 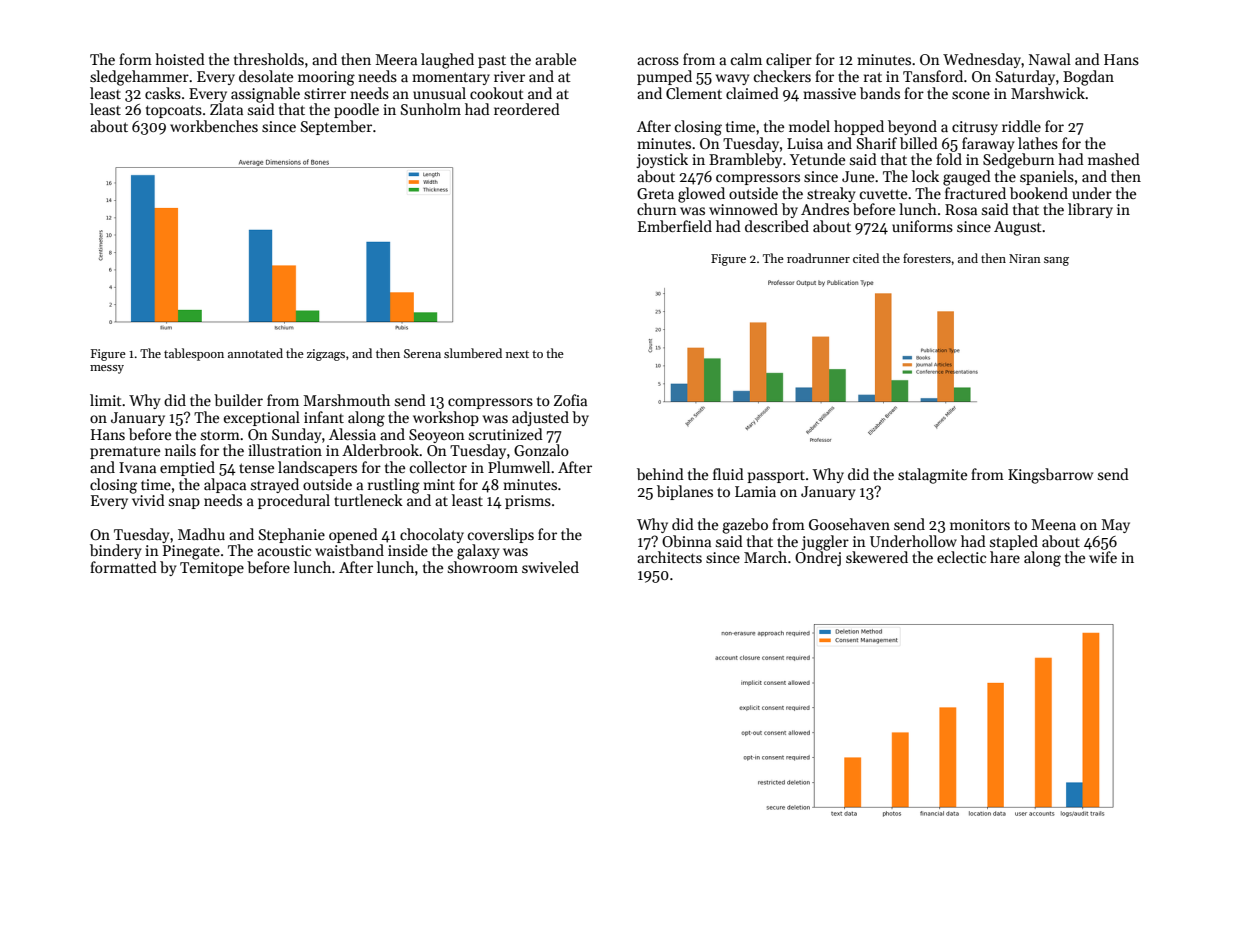 What do you see at coordinates (570, 400) in the document?
I see `Zofia` at bounding box center [570, 400].
